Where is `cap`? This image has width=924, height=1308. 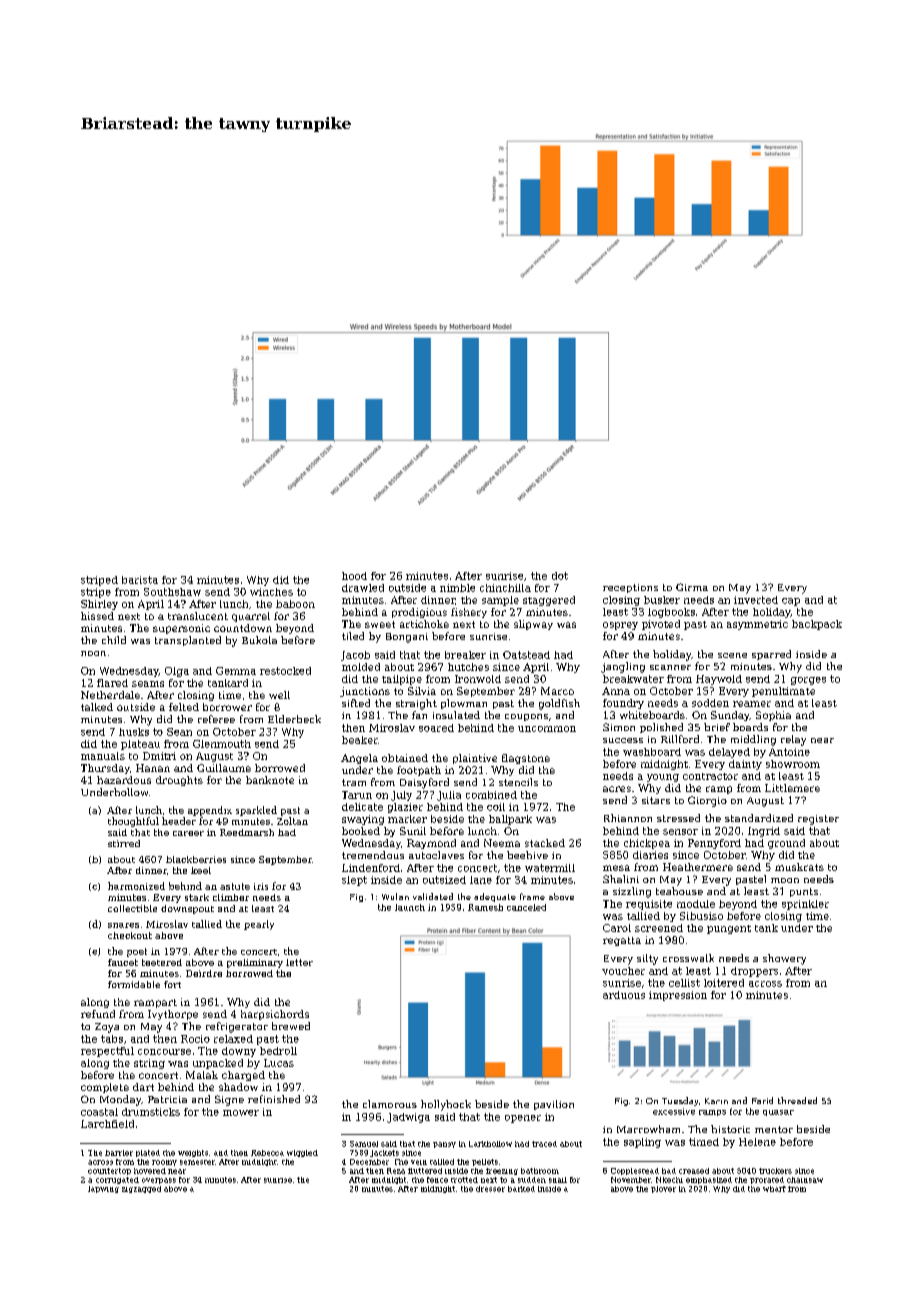
cap is located at coordinates (791, 602).
